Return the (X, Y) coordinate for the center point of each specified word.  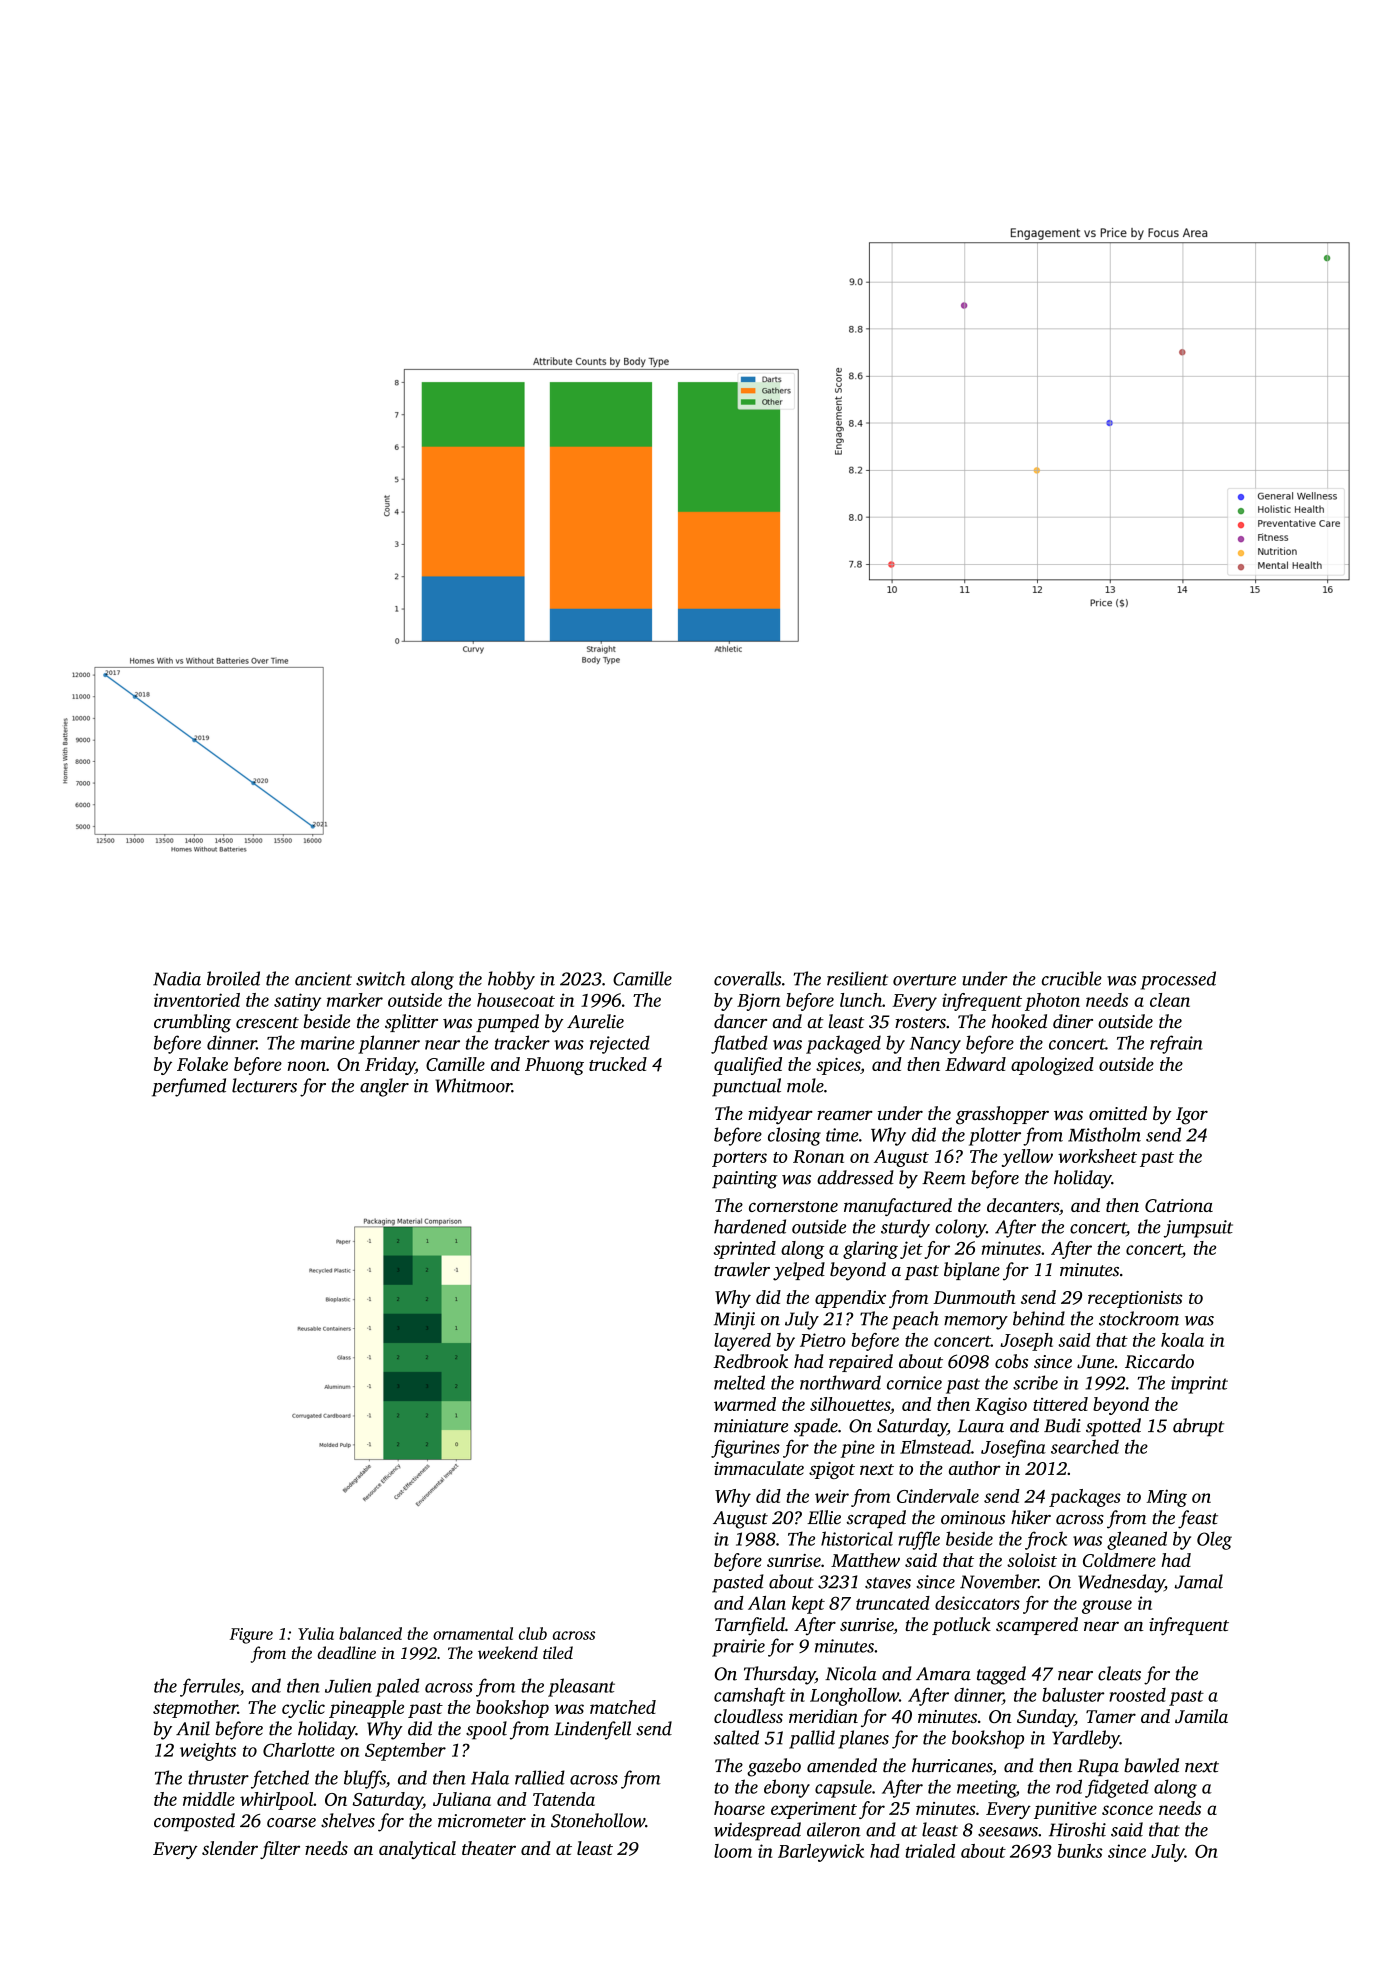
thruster (218, 1777)
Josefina (1013, 1448)
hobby (511, 980)
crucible (1072, 978)
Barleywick (821, 1853)
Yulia (316, 1633)
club (533, 1633)
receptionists (1135, 1299)
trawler (742, 1269)
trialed (930, 1851)
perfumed (189, 1087)
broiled (233, 978)
